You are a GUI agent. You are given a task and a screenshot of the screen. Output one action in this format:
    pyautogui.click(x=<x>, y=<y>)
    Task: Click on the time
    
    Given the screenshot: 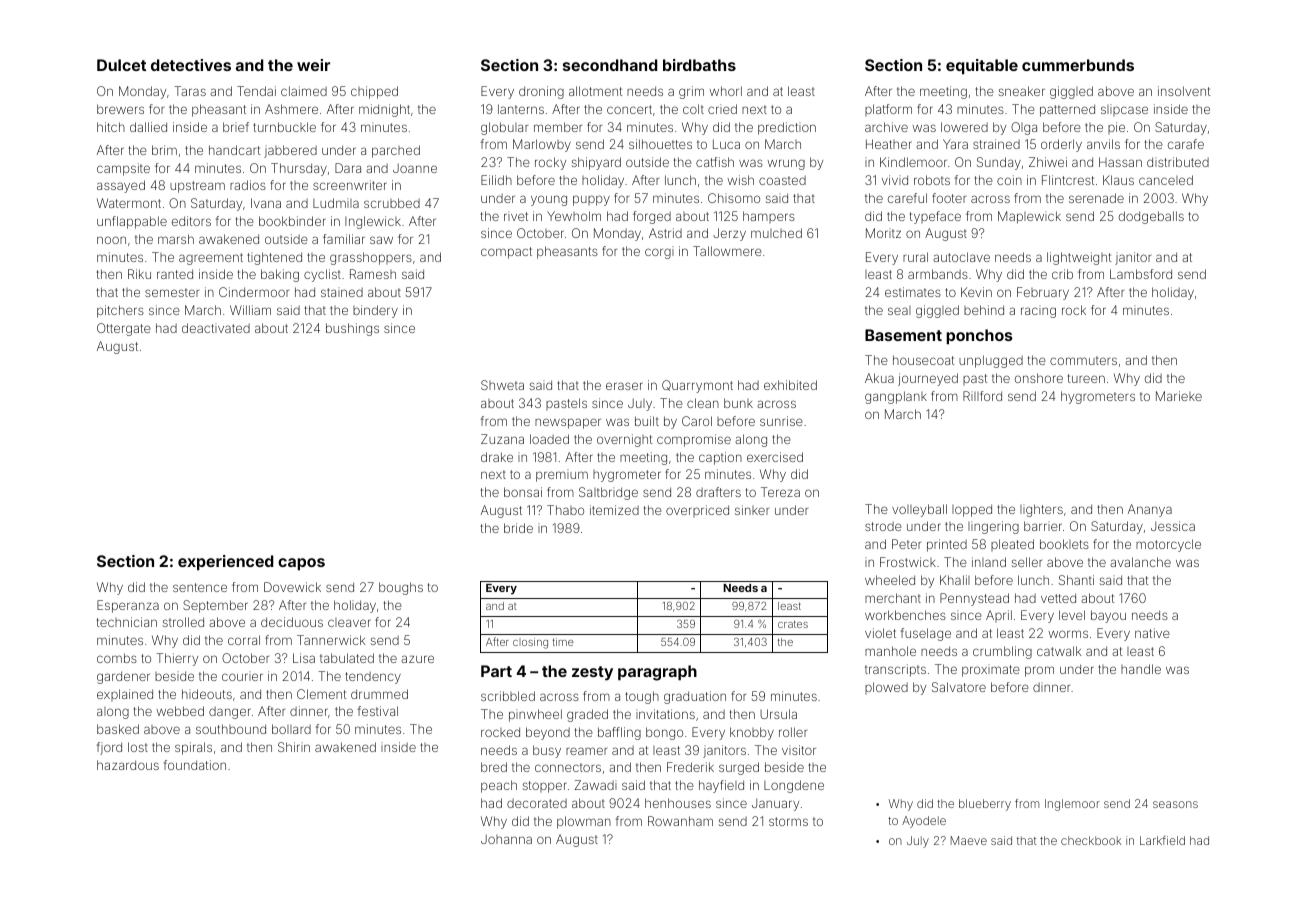 What is the action you would take?
    pyautogui.click(x=563, y=642)
